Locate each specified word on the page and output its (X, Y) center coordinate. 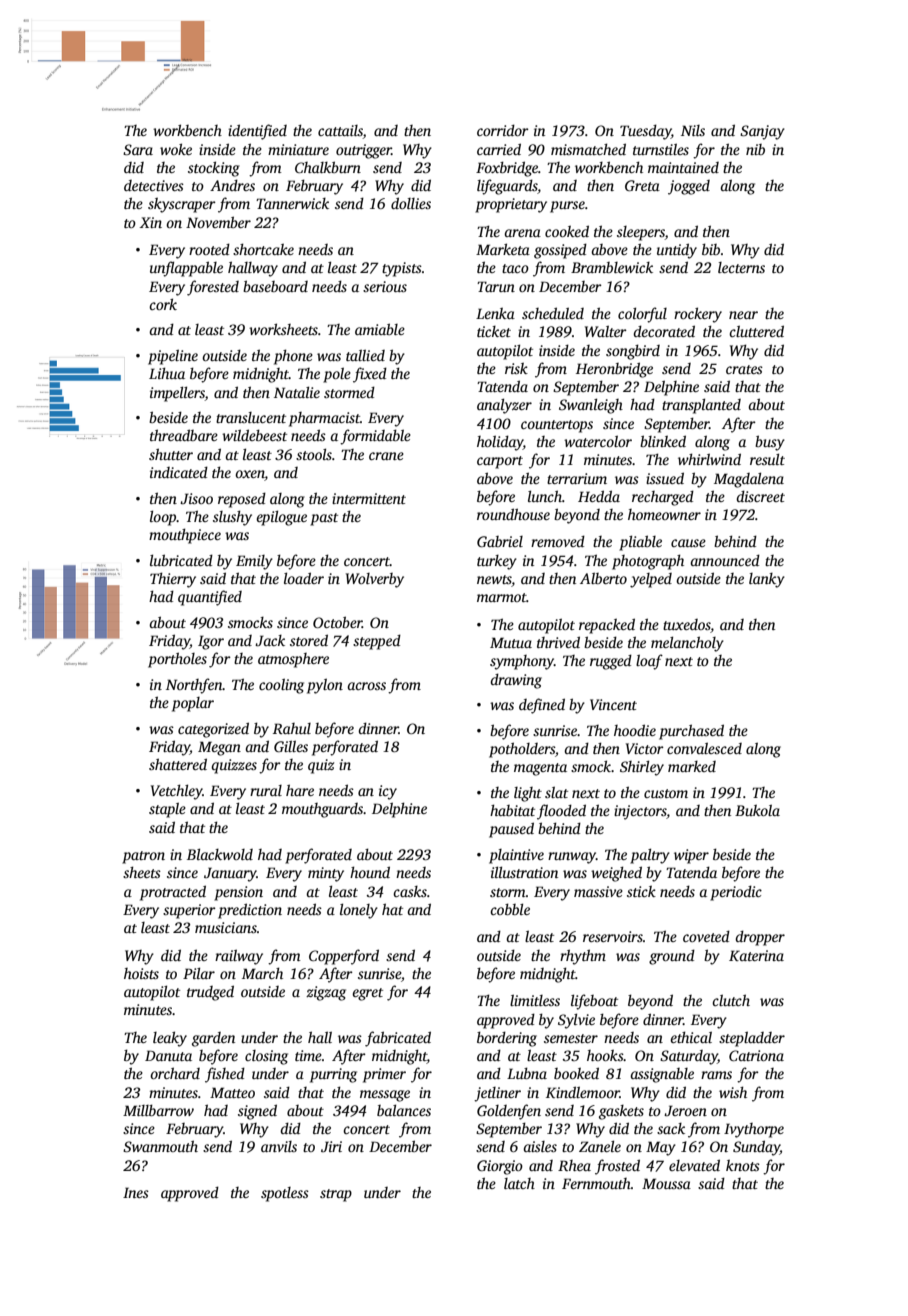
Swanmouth (160, 1146)
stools (314, 454)
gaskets (621, 1112)
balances (404, 1110)
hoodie (635, 730)
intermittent (369, 498)
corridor (503, 130)
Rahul (292, 728)
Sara (138, 149)
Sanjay (762, 132)
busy (770, 443)
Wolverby (375, 580)
